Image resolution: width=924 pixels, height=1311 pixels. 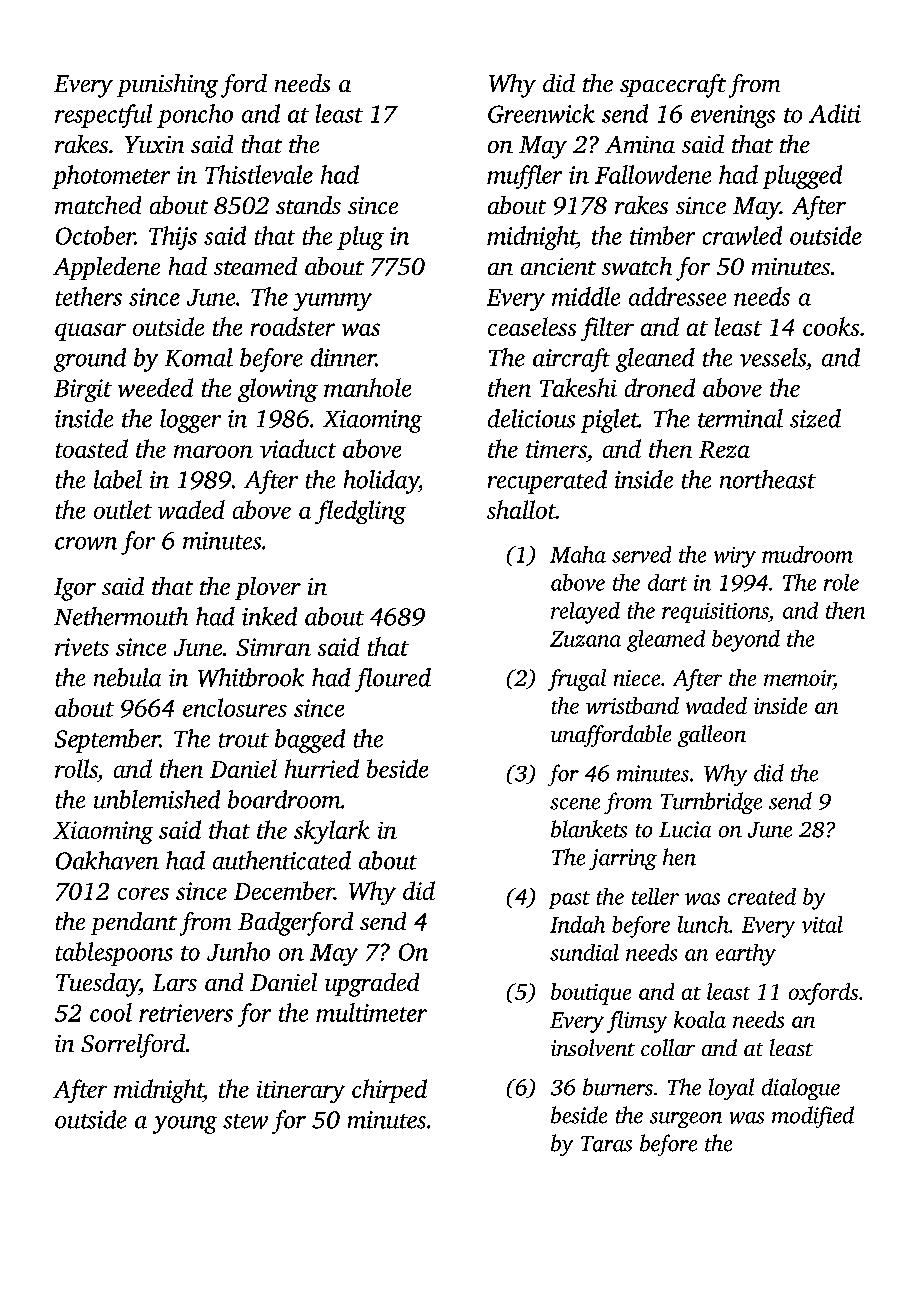 What do you see at coordinates (841, 582) in the screenshot?
I see `role` at bounding box center [841, 582].
